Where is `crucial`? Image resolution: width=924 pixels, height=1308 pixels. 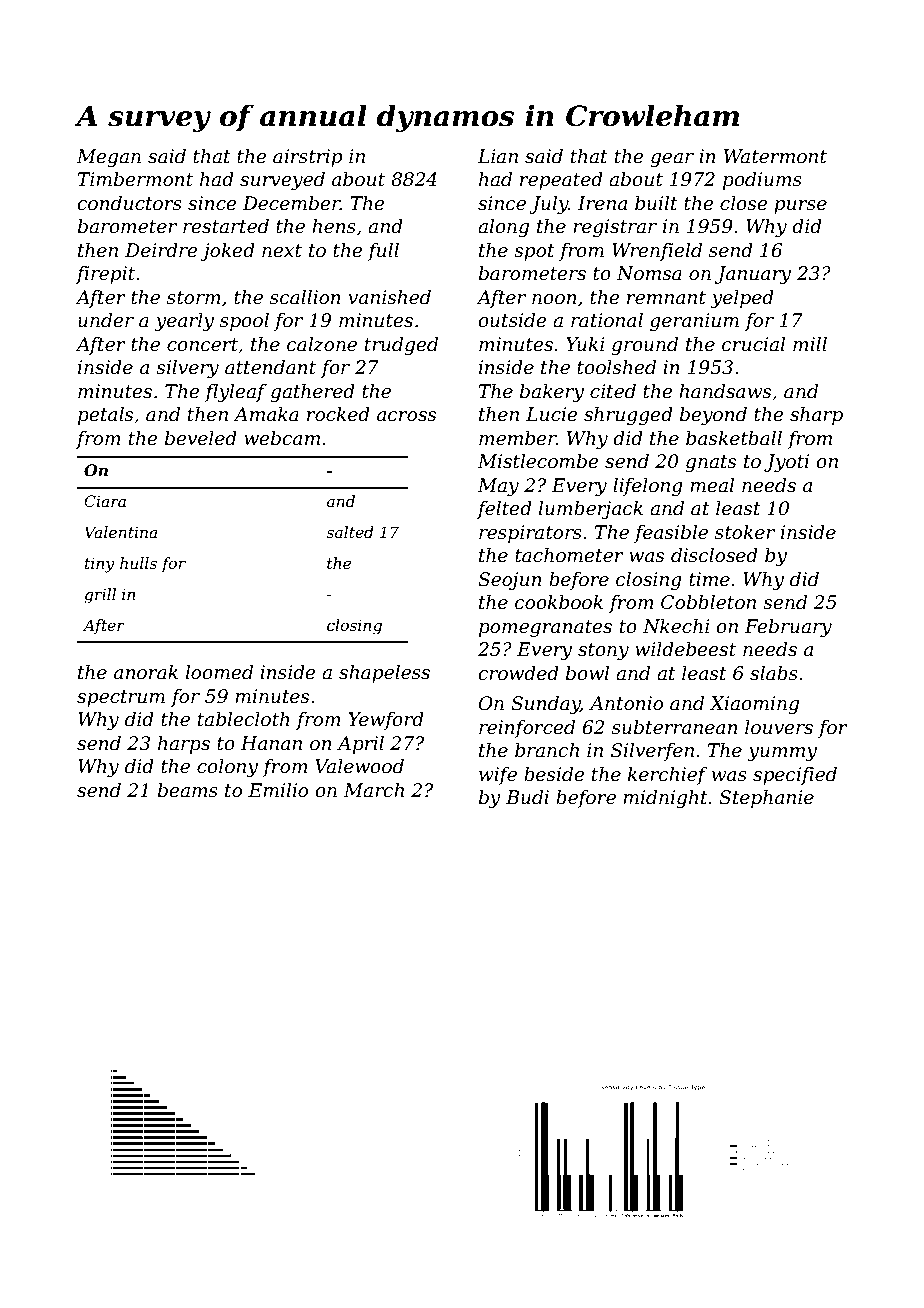 crucial is located at coordinates (753, 344).
